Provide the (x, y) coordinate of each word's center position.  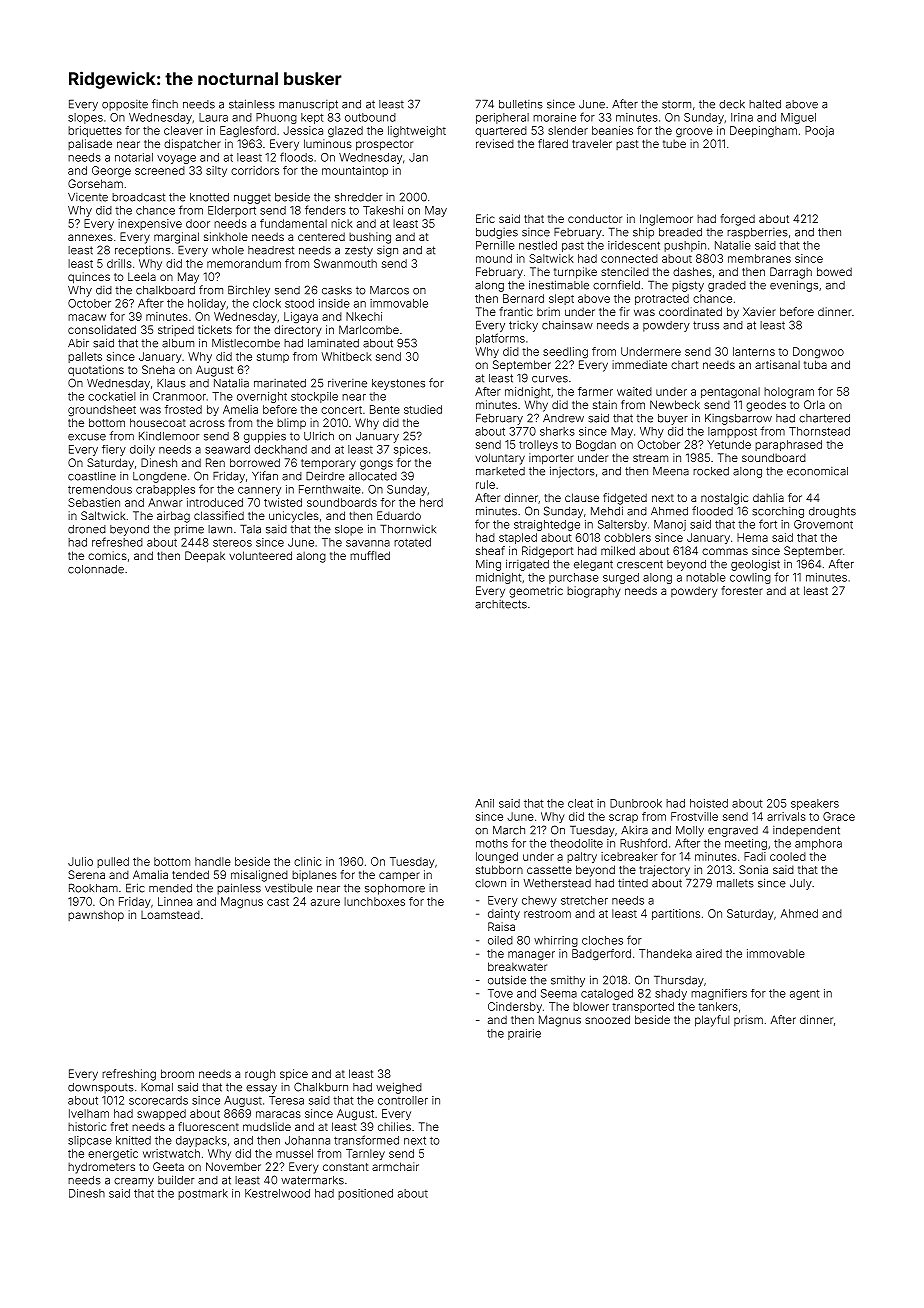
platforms (500, 339)
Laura (213, 117)
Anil (484, 803)
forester (742, 590)
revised (495, 143)
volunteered (260, 555)
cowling (750, 578)
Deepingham (763, 131)
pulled (113, 862)
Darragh (791, 273)
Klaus (171, 383)
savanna (368, 543)
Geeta (168, 1166)
